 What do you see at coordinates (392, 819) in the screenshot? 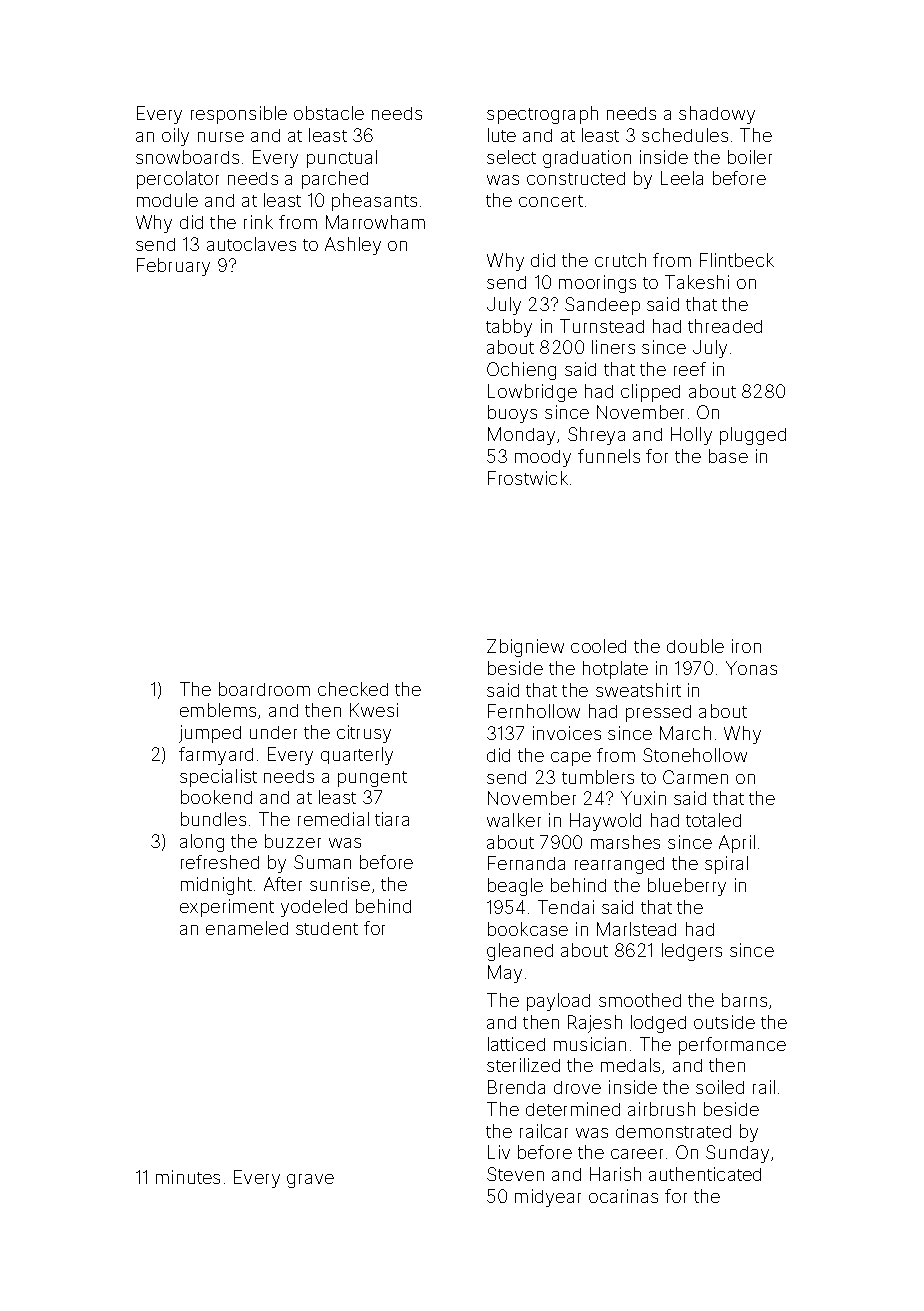
I see `tiara` at bounding box center [392, 819].
